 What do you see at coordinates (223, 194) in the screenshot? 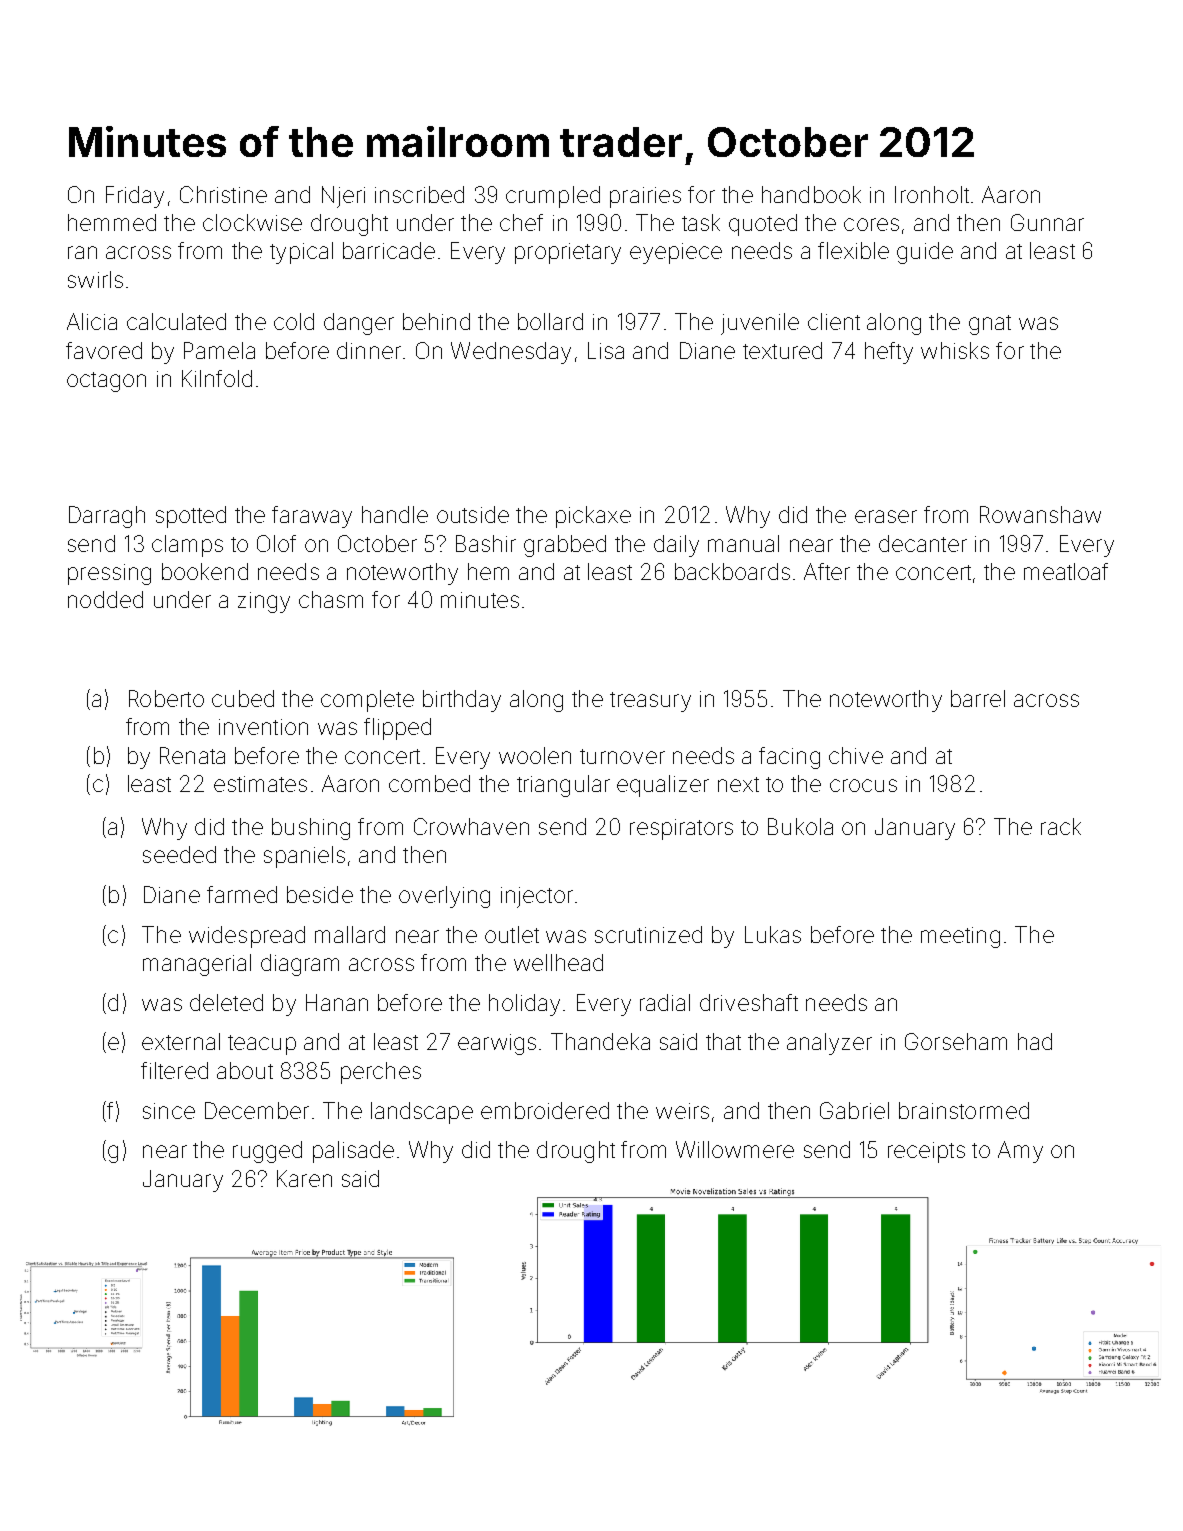
I see `Christine` at bounding box center [223, 194].
